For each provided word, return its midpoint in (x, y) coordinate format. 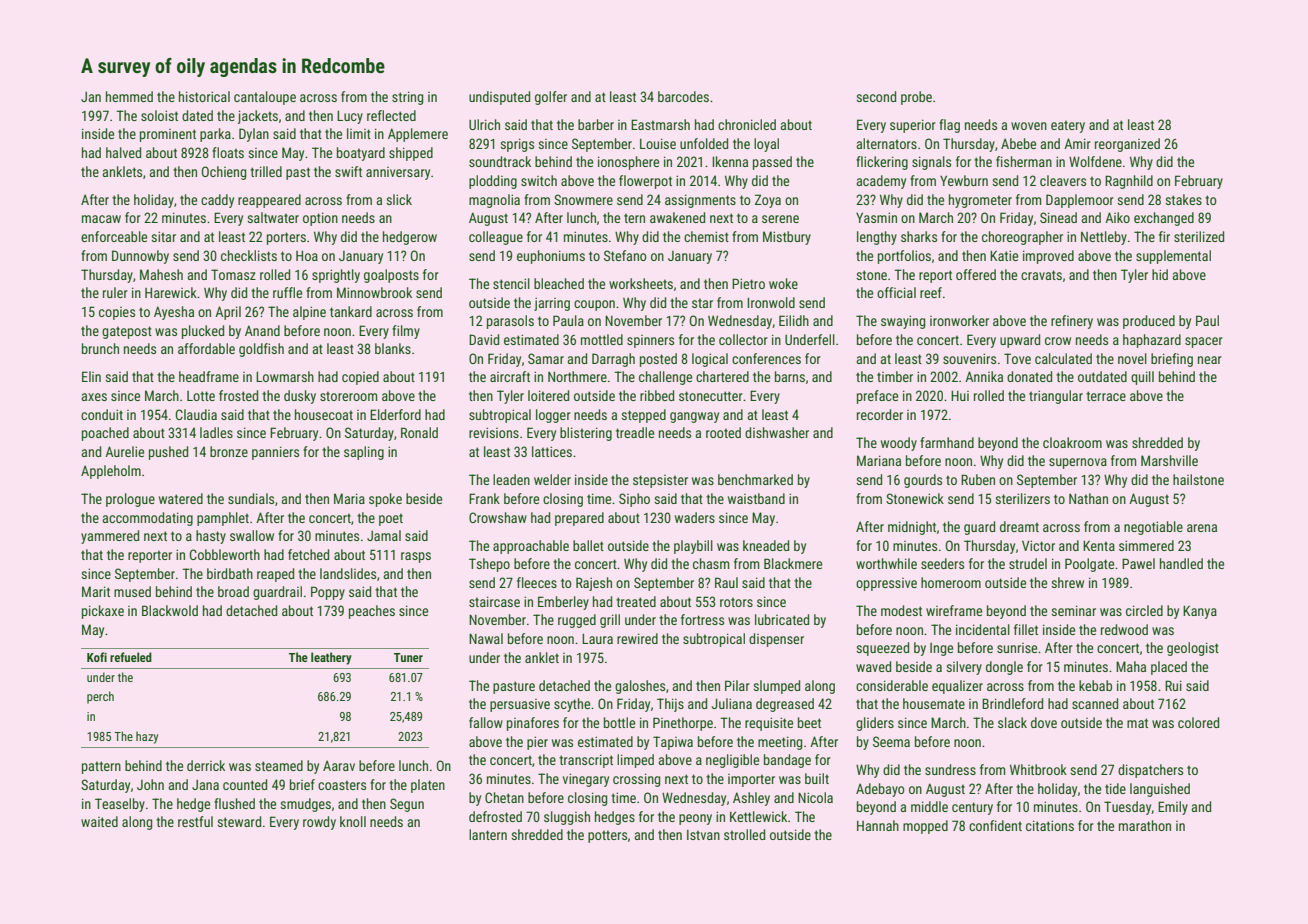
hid (1160, 274)
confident (995, 825)
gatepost (127, 332)
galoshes (640, 687)
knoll (353, 821)
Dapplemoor (1080, 201)
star (702, 303)
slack (1012, 722)
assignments (700, 201)
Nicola (815, 797)
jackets (258, 117)
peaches (372, 612)
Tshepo (489, 565)
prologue (130, 500)
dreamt (1019, 526)
